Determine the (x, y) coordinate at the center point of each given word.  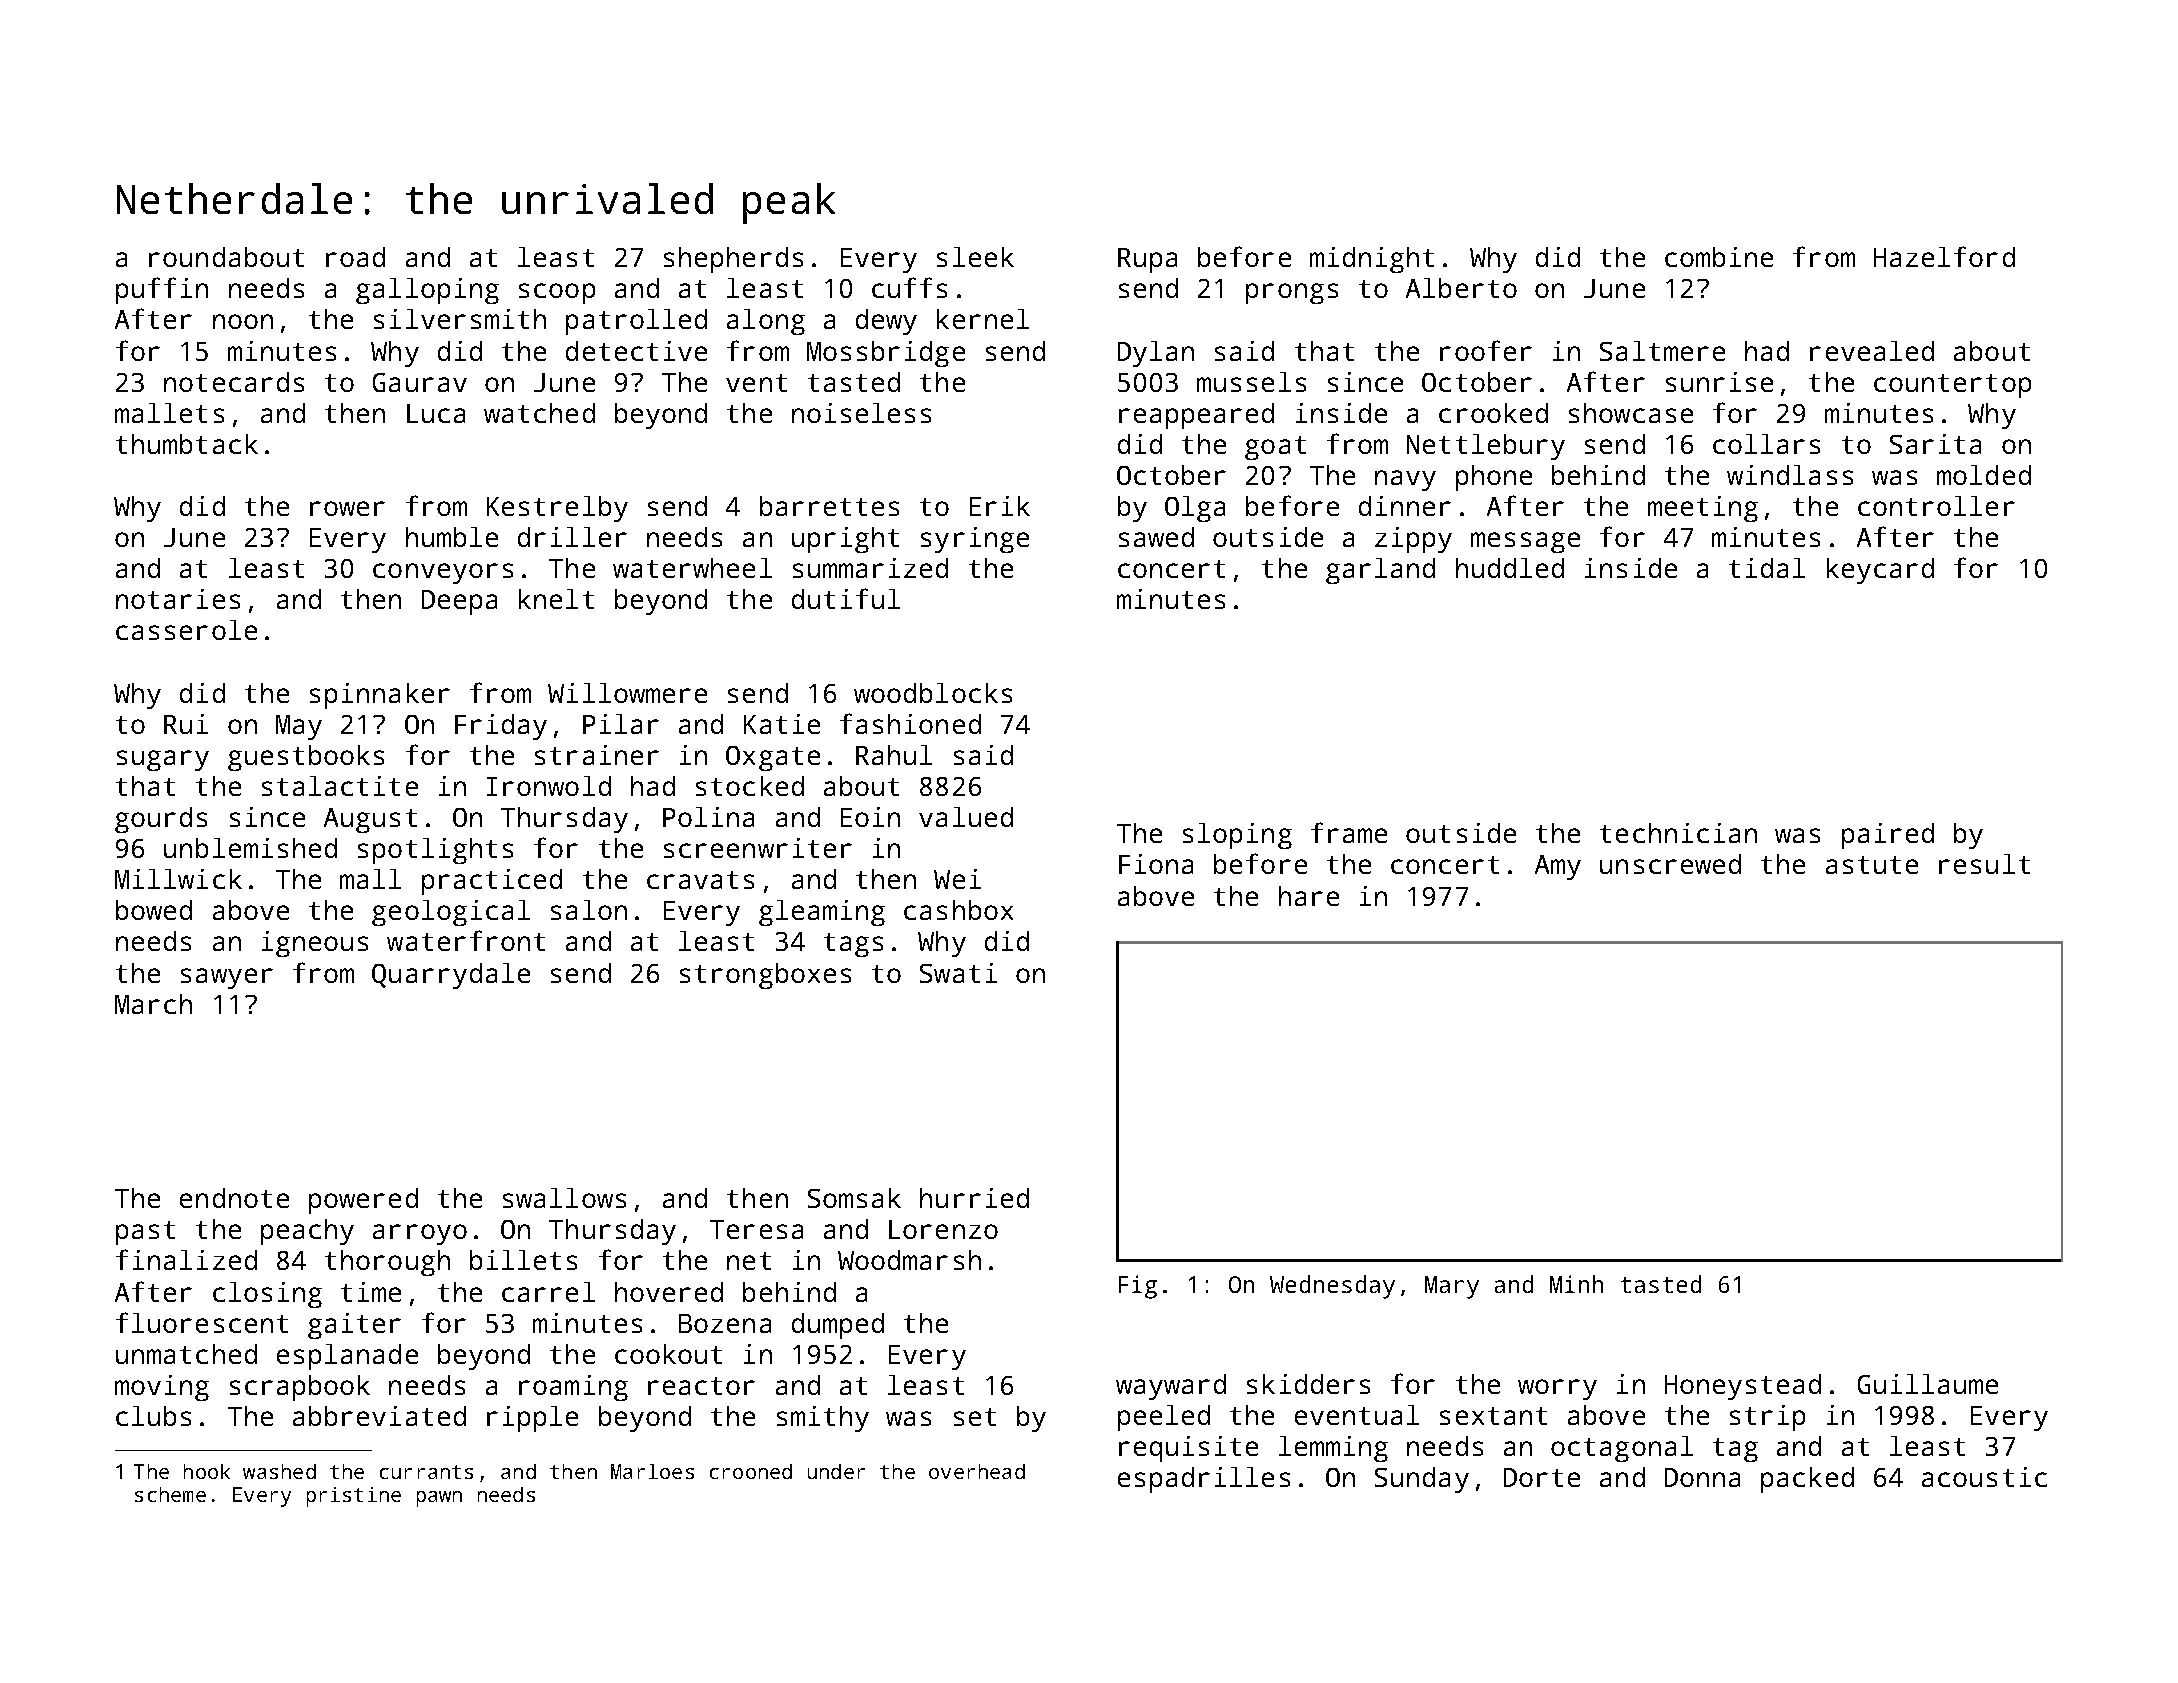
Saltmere (1662, 351)
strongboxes (765, 976)
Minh (1576, 1284)
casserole (186, 630)
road (355, 257)
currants (426, 1472)
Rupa (1147, 260)
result (1984, 864)
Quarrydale (451, 976)
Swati (958, 973)
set (975, 1417)
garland (1380, 571)
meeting (1703, 509)
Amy (1558, 867)
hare (1309, 896)
